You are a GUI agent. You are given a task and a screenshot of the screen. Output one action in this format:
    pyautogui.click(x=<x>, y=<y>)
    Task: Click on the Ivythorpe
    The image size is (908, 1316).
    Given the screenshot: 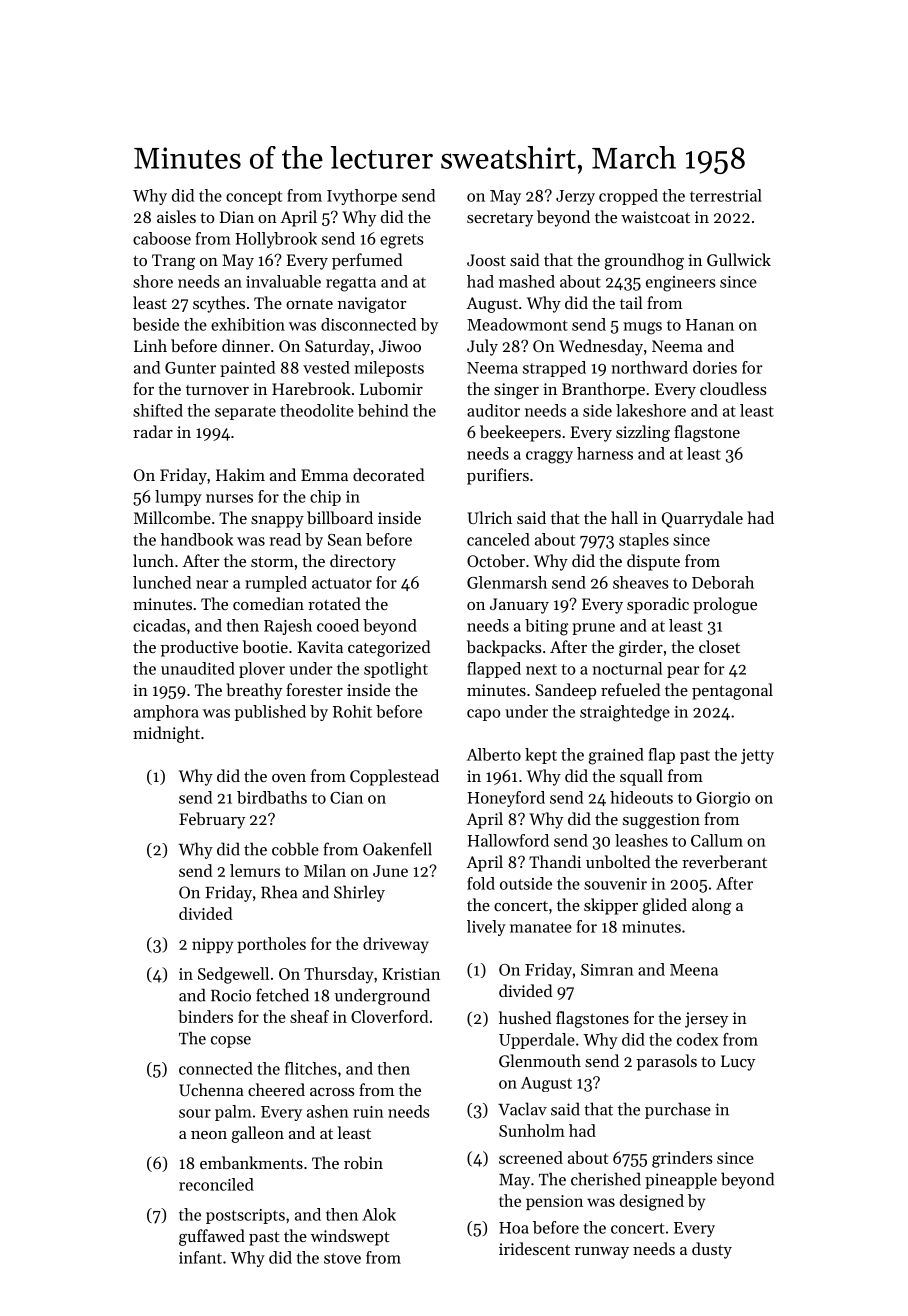 What is the action you would take?
    pyautogui.click(x=362, y=197)
